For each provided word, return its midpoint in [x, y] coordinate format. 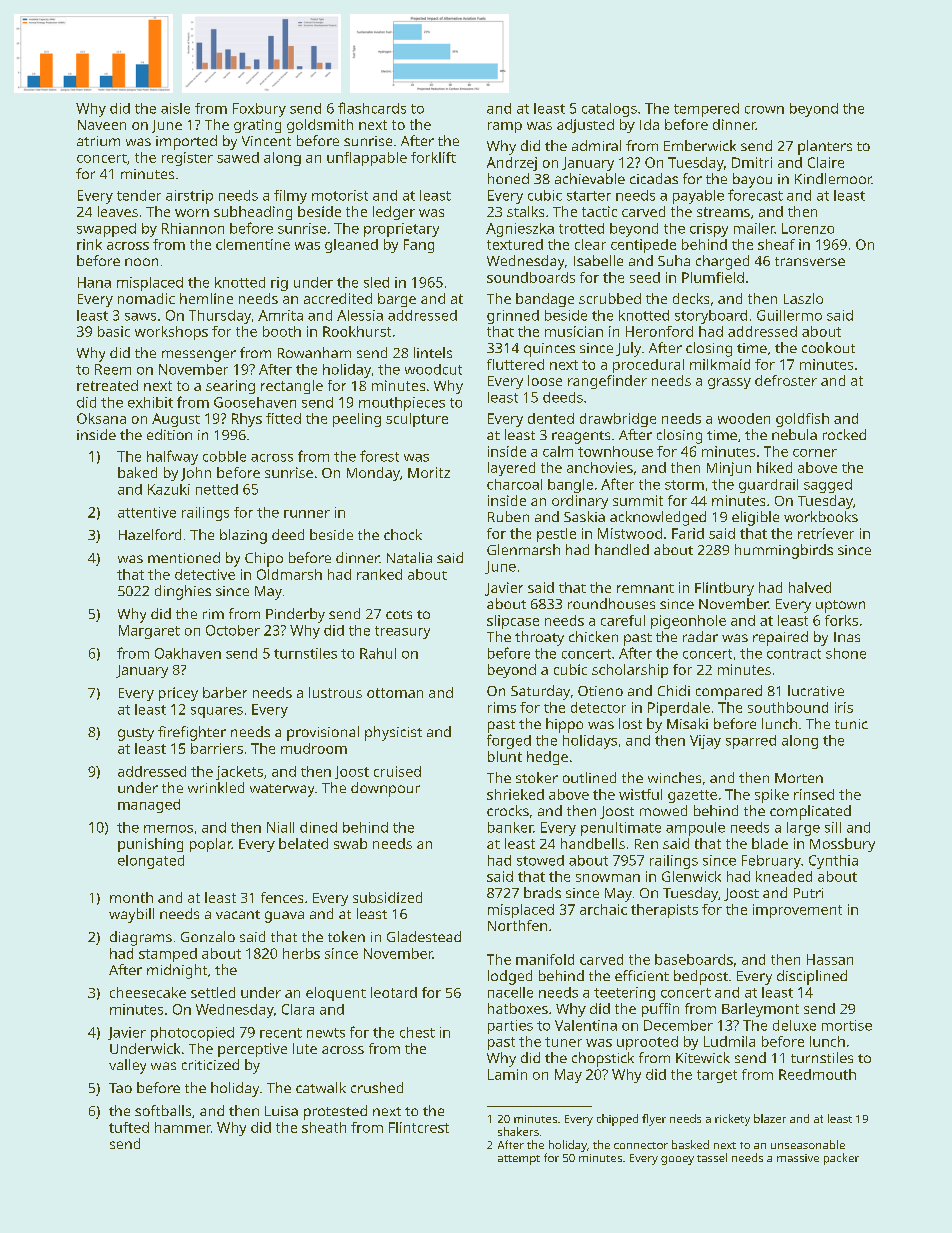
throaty [539, 638]
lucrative [816, 690]
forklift [433, 157]
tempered [706, 110]
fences [282, 897]
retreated [107, 385]
